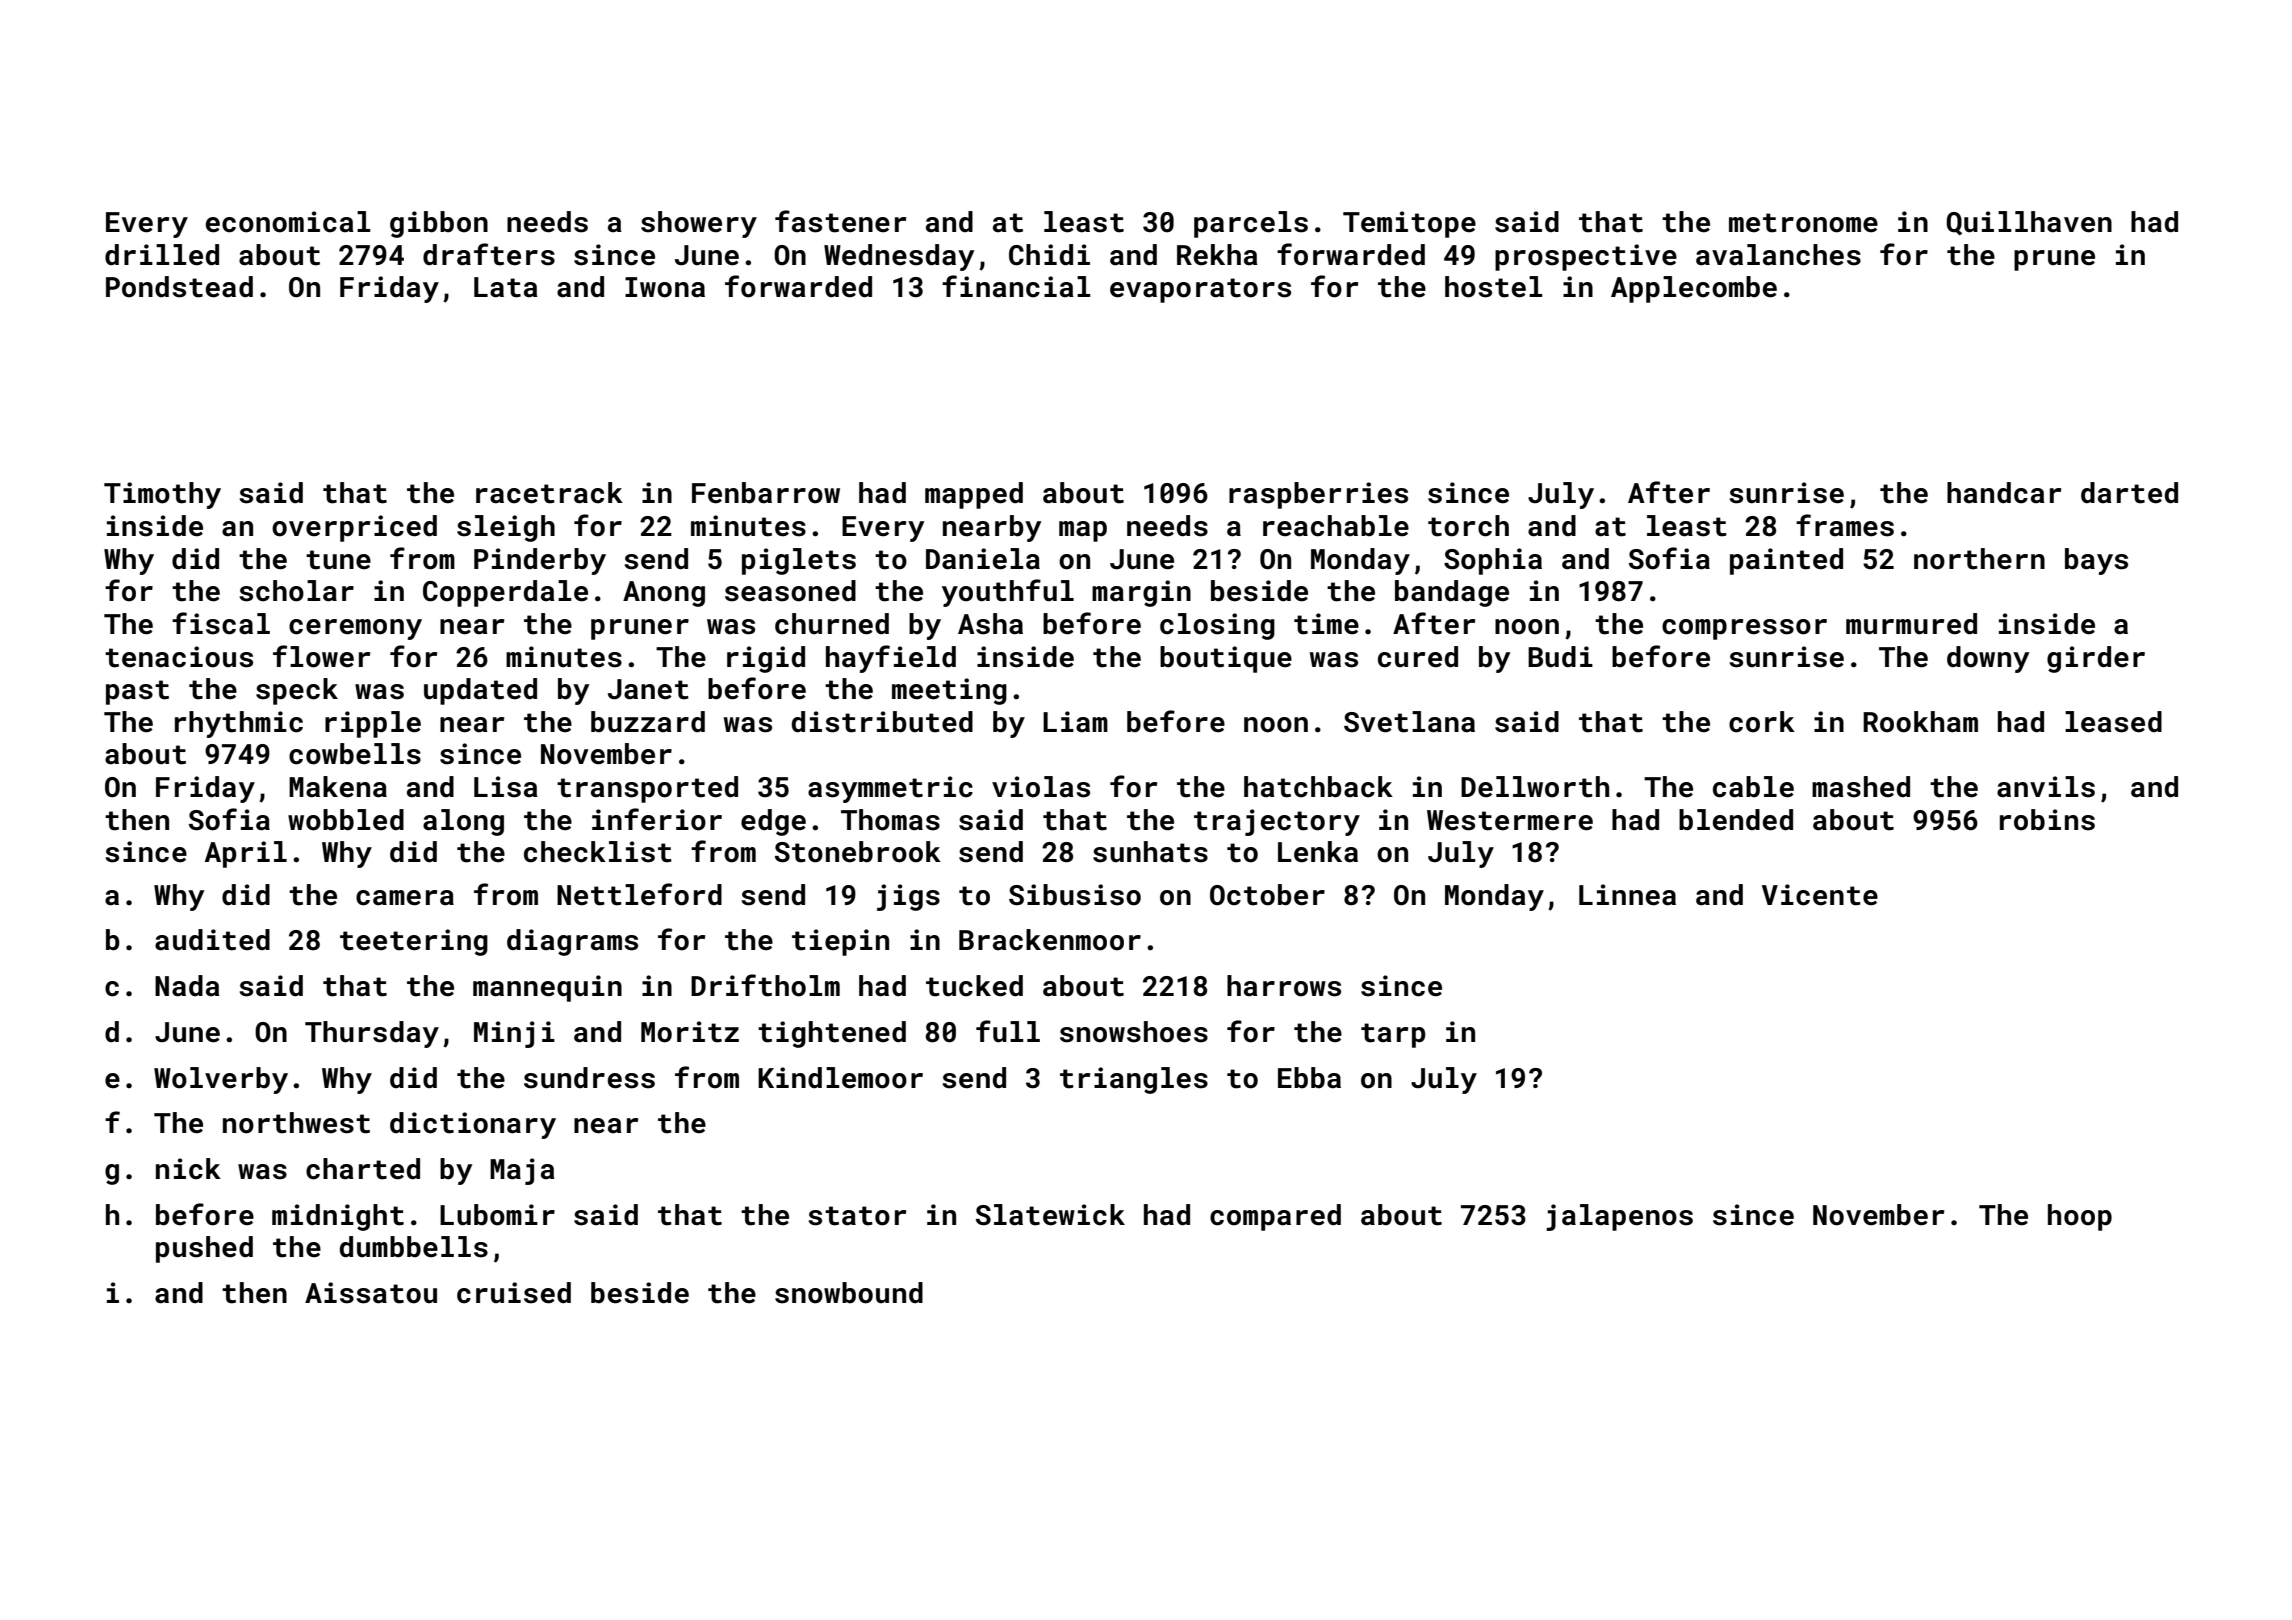 The width and height of the screenshot is (2292, 1620). I want to click on Quillhaven, so click(2029, 223).
